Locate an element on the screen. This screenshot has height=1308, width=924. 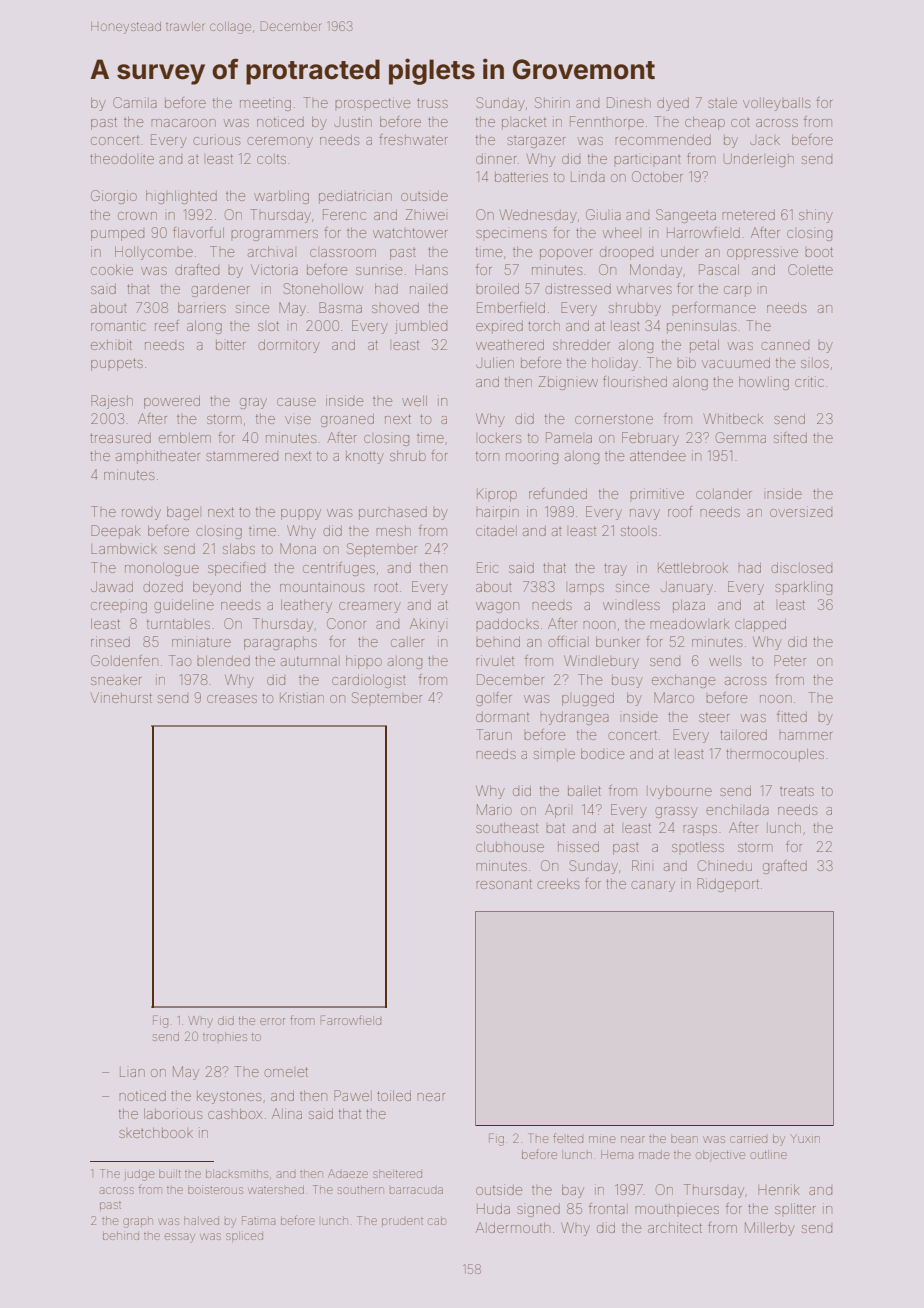
Dinesh is located at coordinates (629, 102).
